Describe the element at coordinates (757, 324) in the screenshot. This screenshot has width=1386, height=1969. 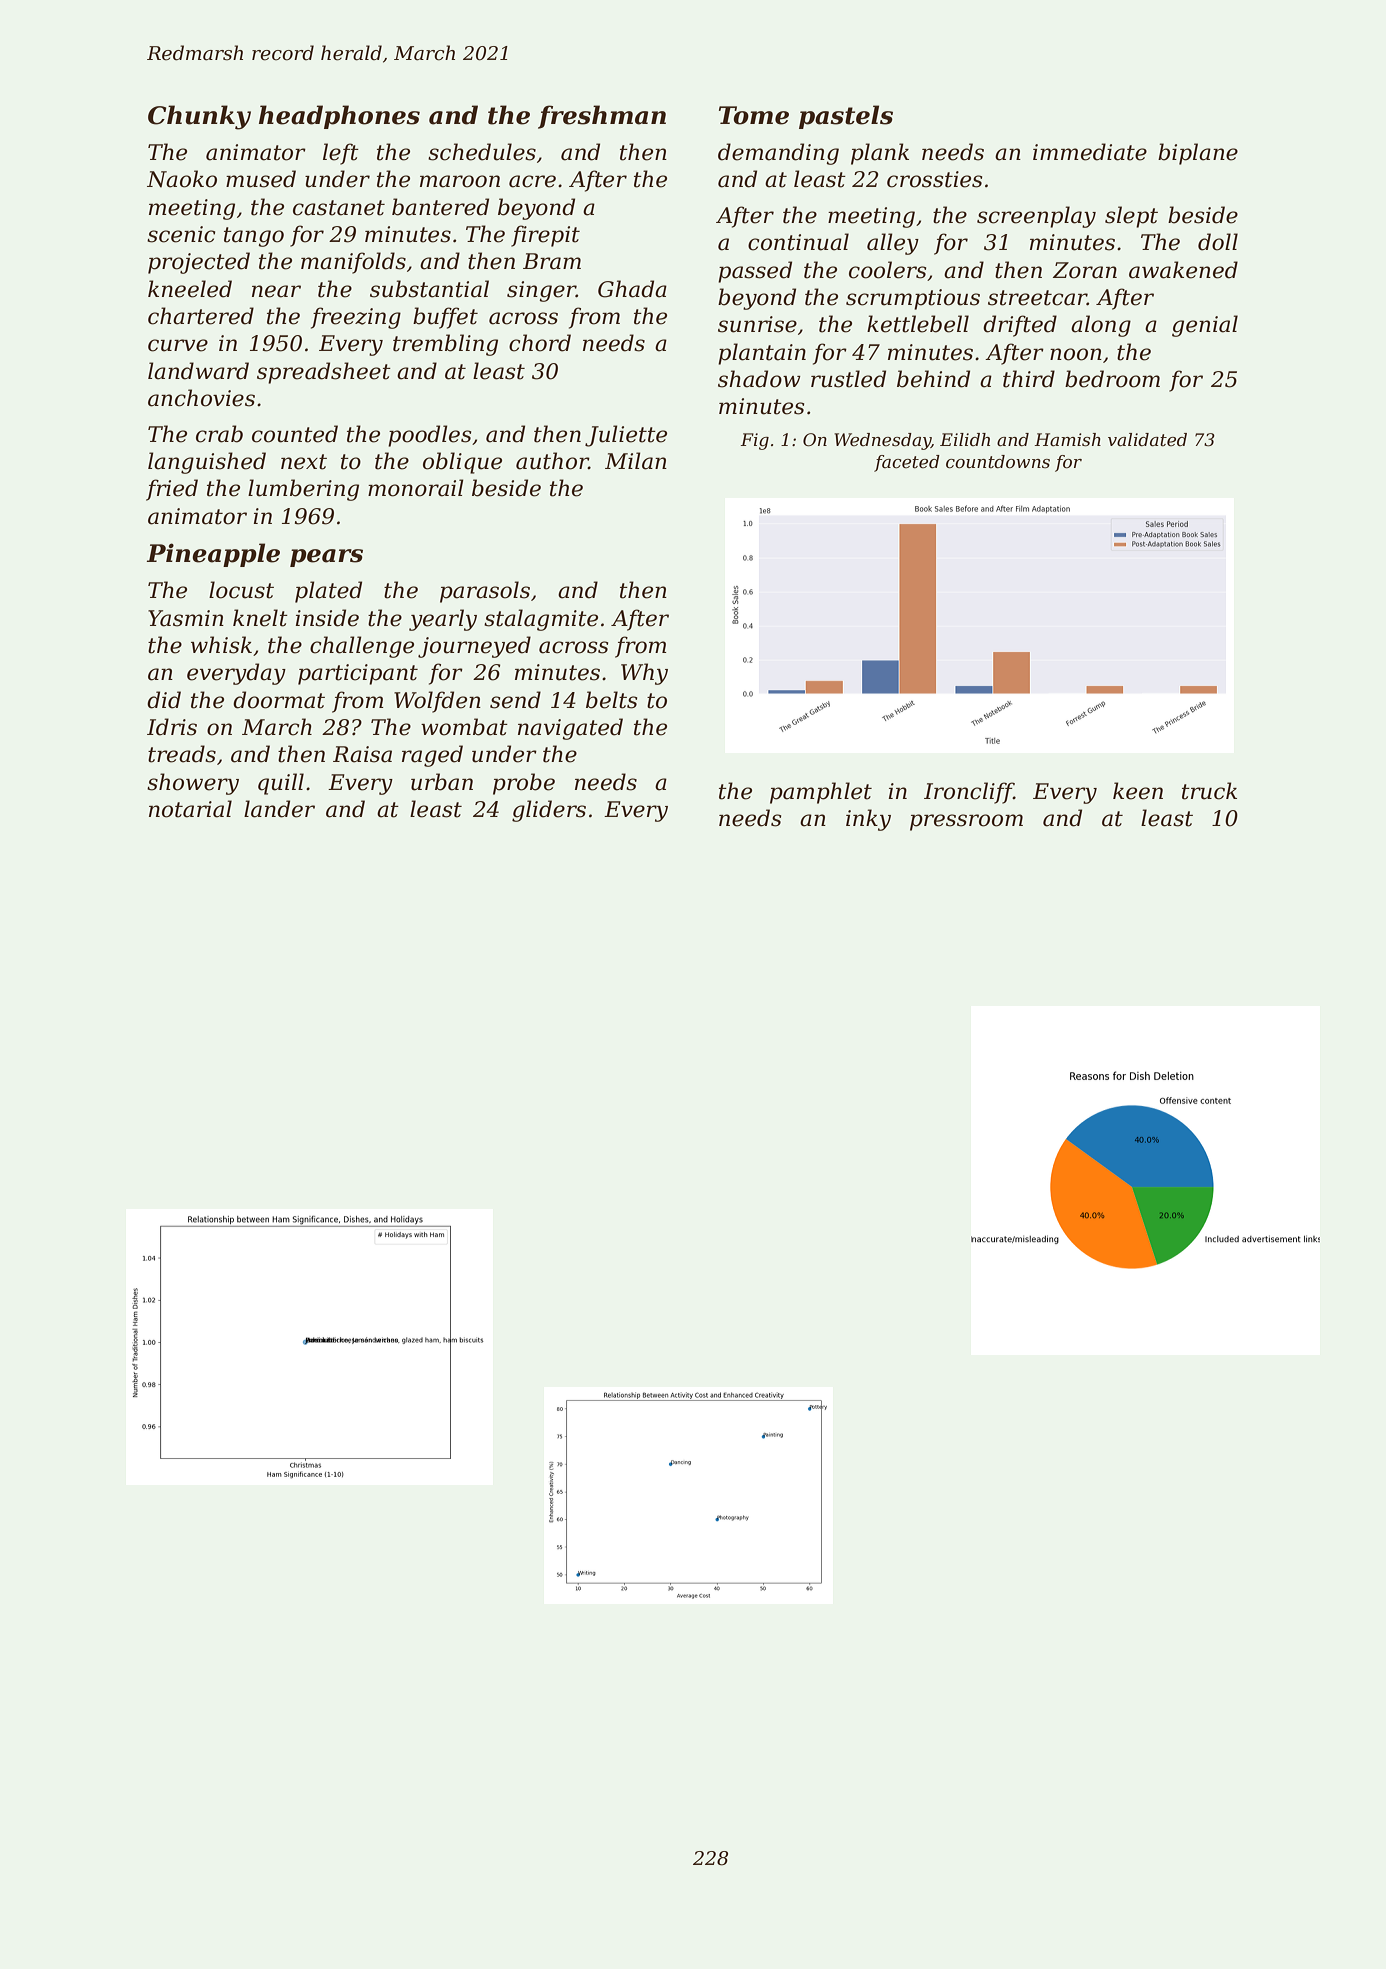
I see `sunrise` at that location.
